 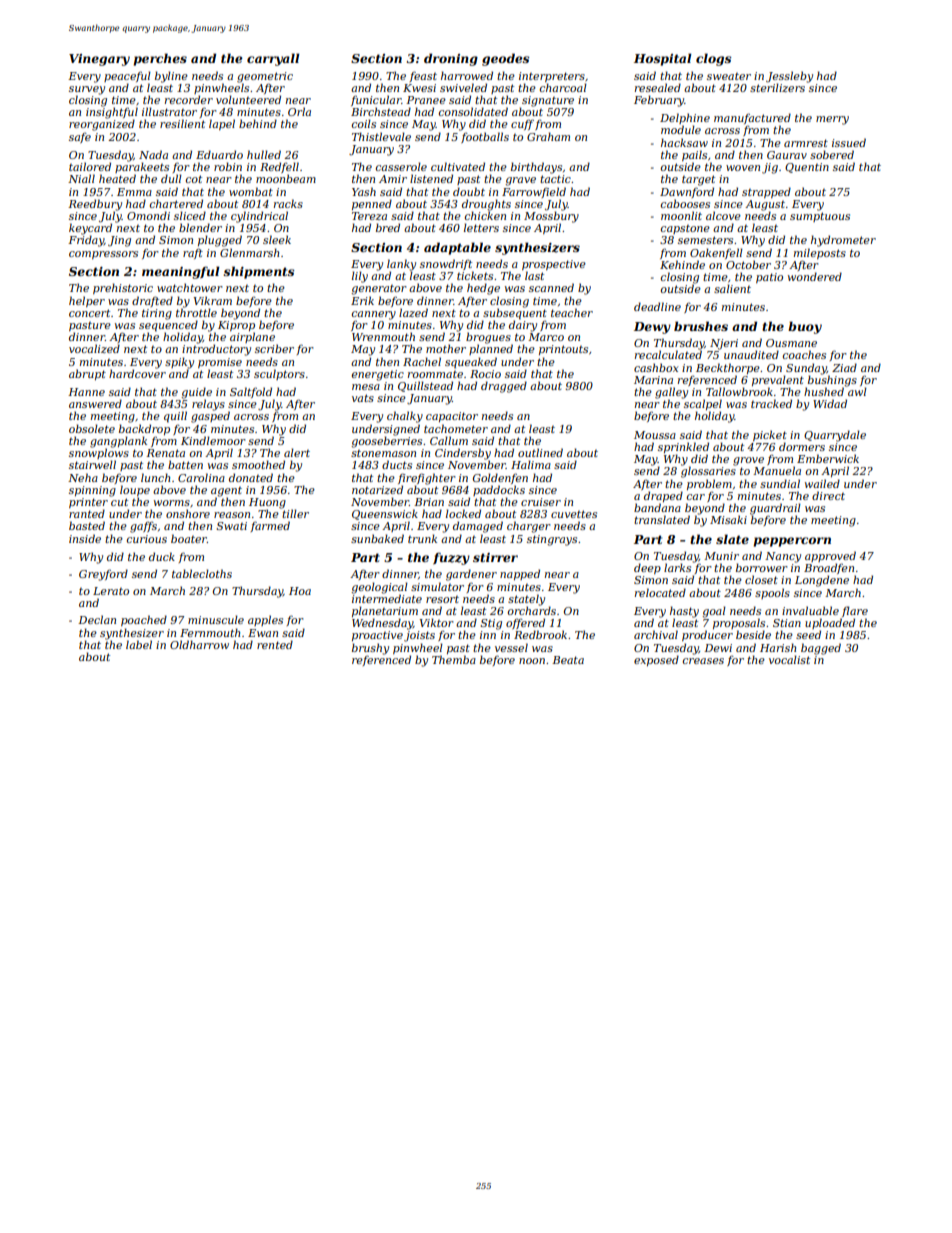 What do you see at coordinates (855, 611) in the document?
I see `flare` at bounding box center [855, 611].
